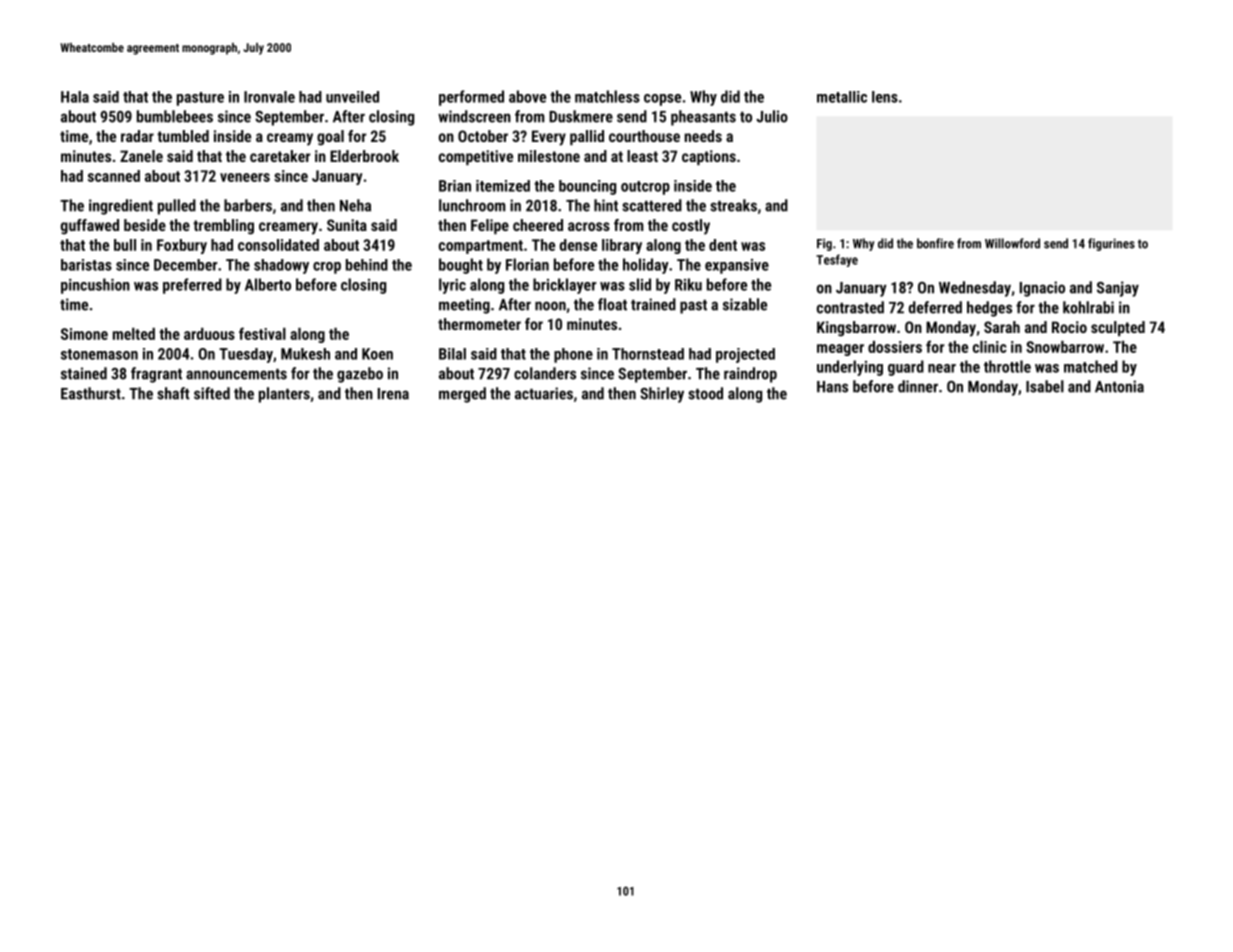 The image size is (1233, 952). I want to click on colanders, so click(545, 373).
